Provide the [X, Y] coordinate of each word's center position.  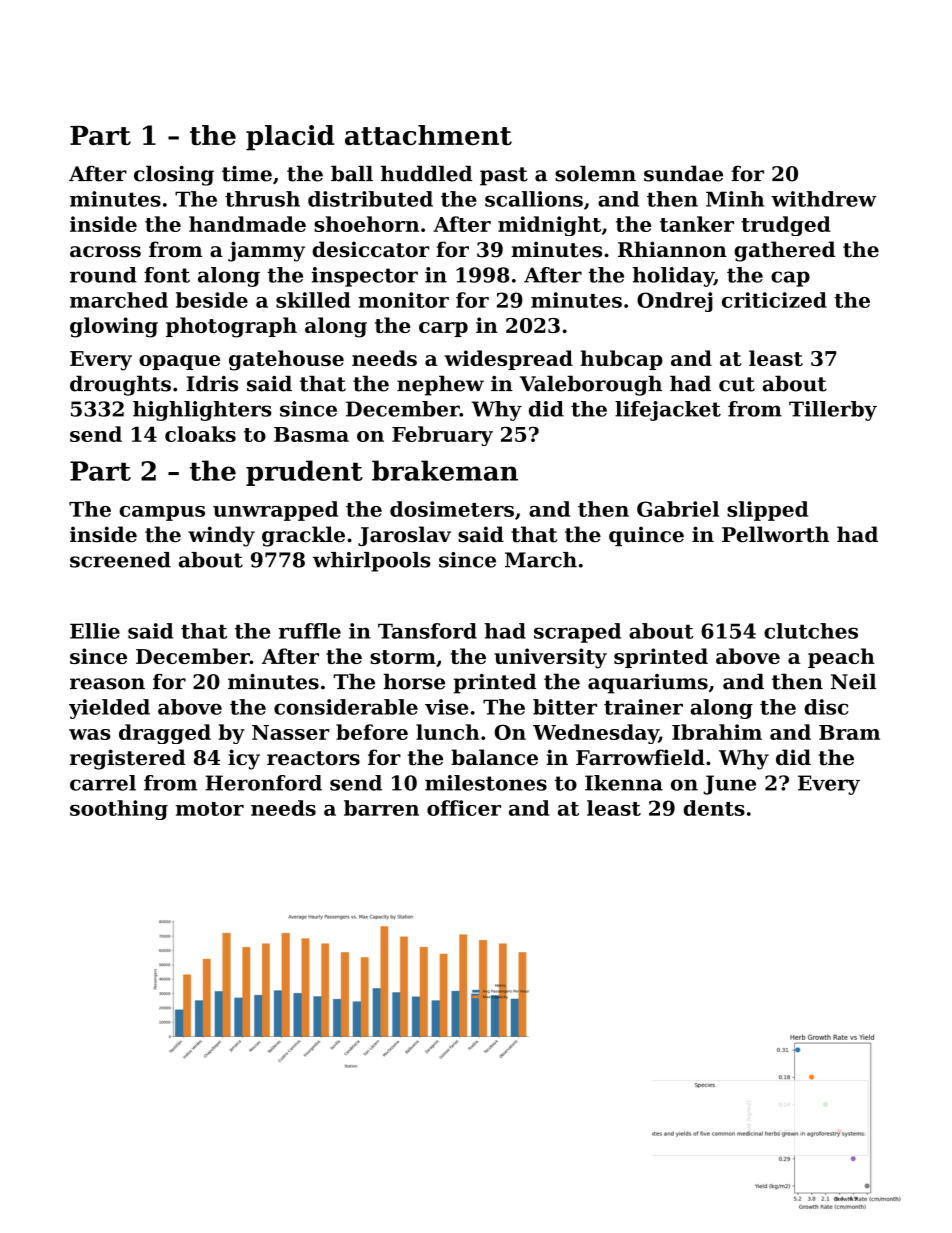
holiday [673, 277]
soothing [119, 810]
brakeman [445, 470]
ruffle [310, 631]
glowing [114, 327]
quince [646, 536]
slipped [767, 511]
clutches [811, 631]
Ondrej [675, 302]
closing [174, 175]
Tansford [427, 631]
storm [403, 657]
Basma [311, 434]
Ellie [95, 631]
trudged [786, 226]
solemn [595, 173]
